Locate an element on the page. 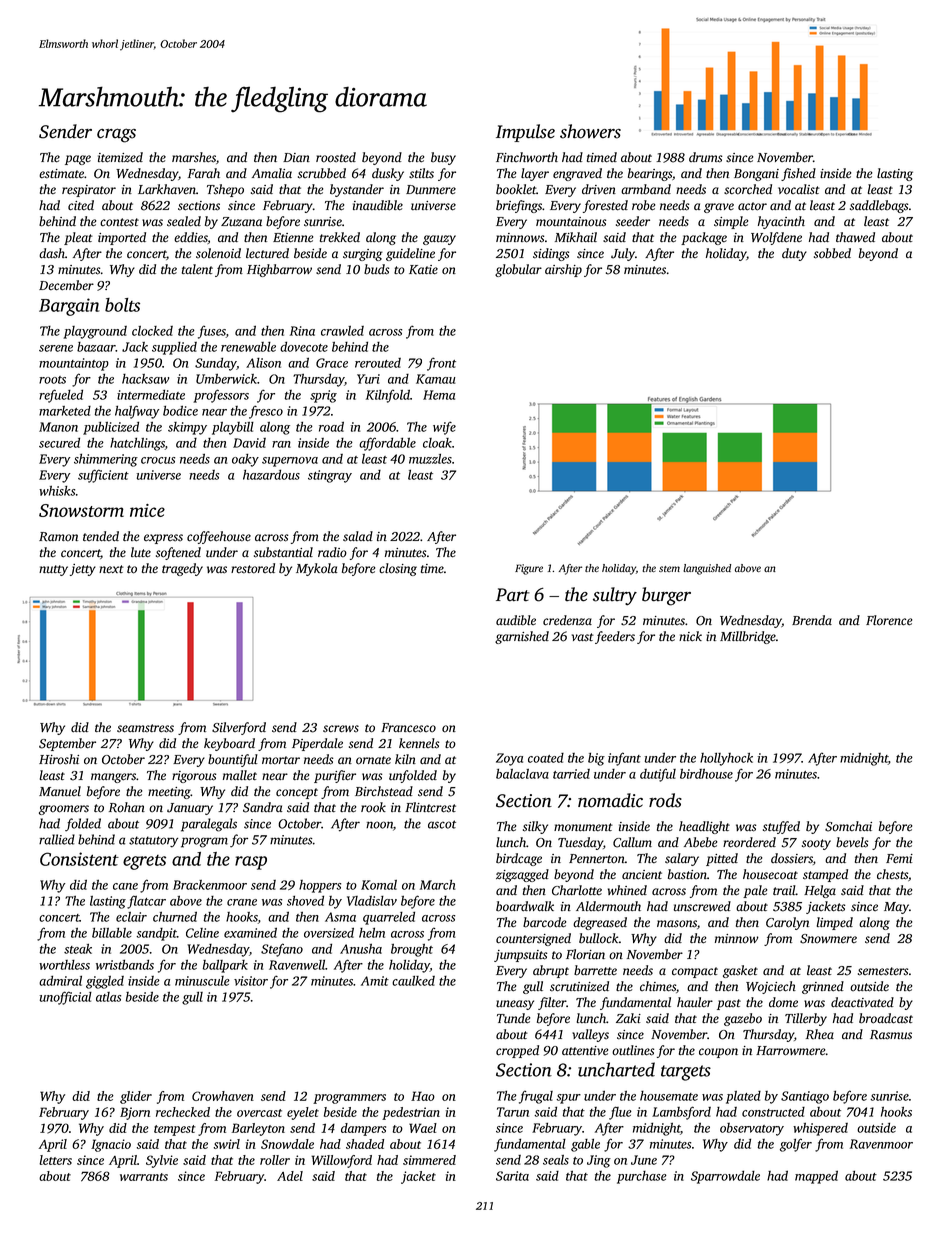 This page has width=952, height=1233. coffeehouse is located at coordinates (219, 537).
